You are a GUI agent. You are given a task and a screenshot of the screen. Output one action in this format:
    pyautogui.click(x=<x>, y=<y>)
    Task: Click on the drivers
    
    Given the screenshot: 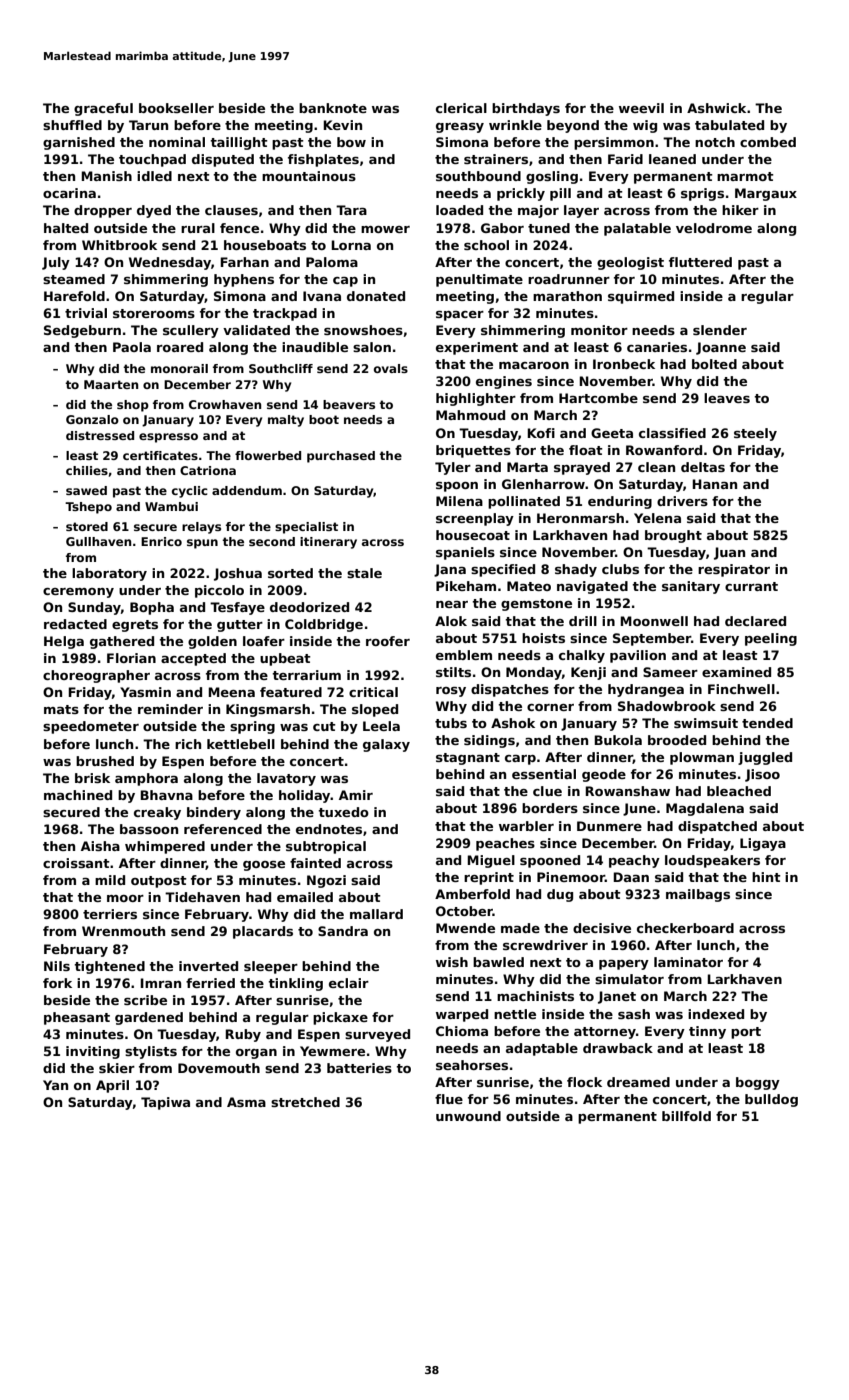 What is the action you would take?
    pyautogui.click(x=682, y=501)
